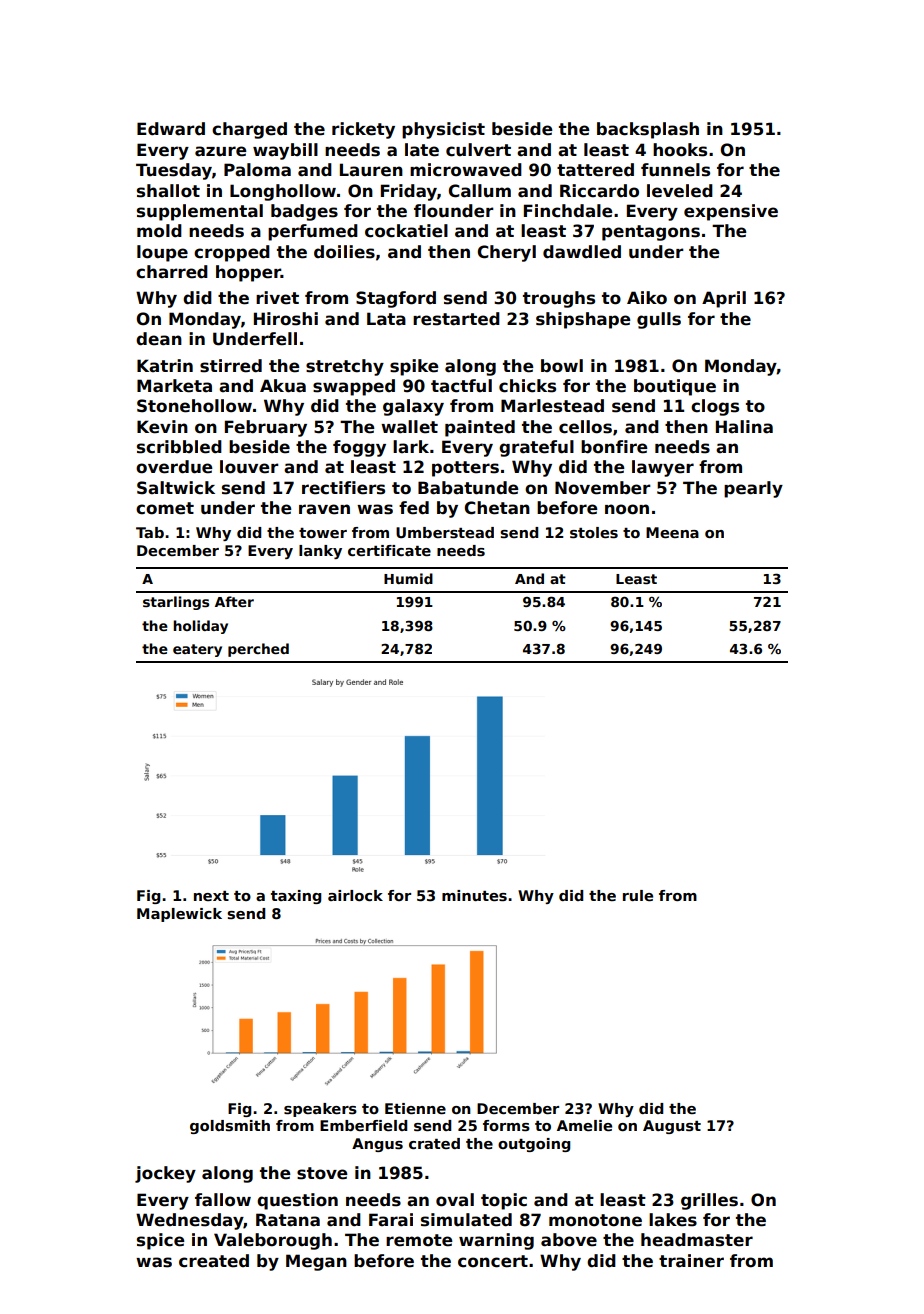  What do you see at coordinates (197, 650) in the screenshot?
I see `eatery` at bounding box center [197, 650].
